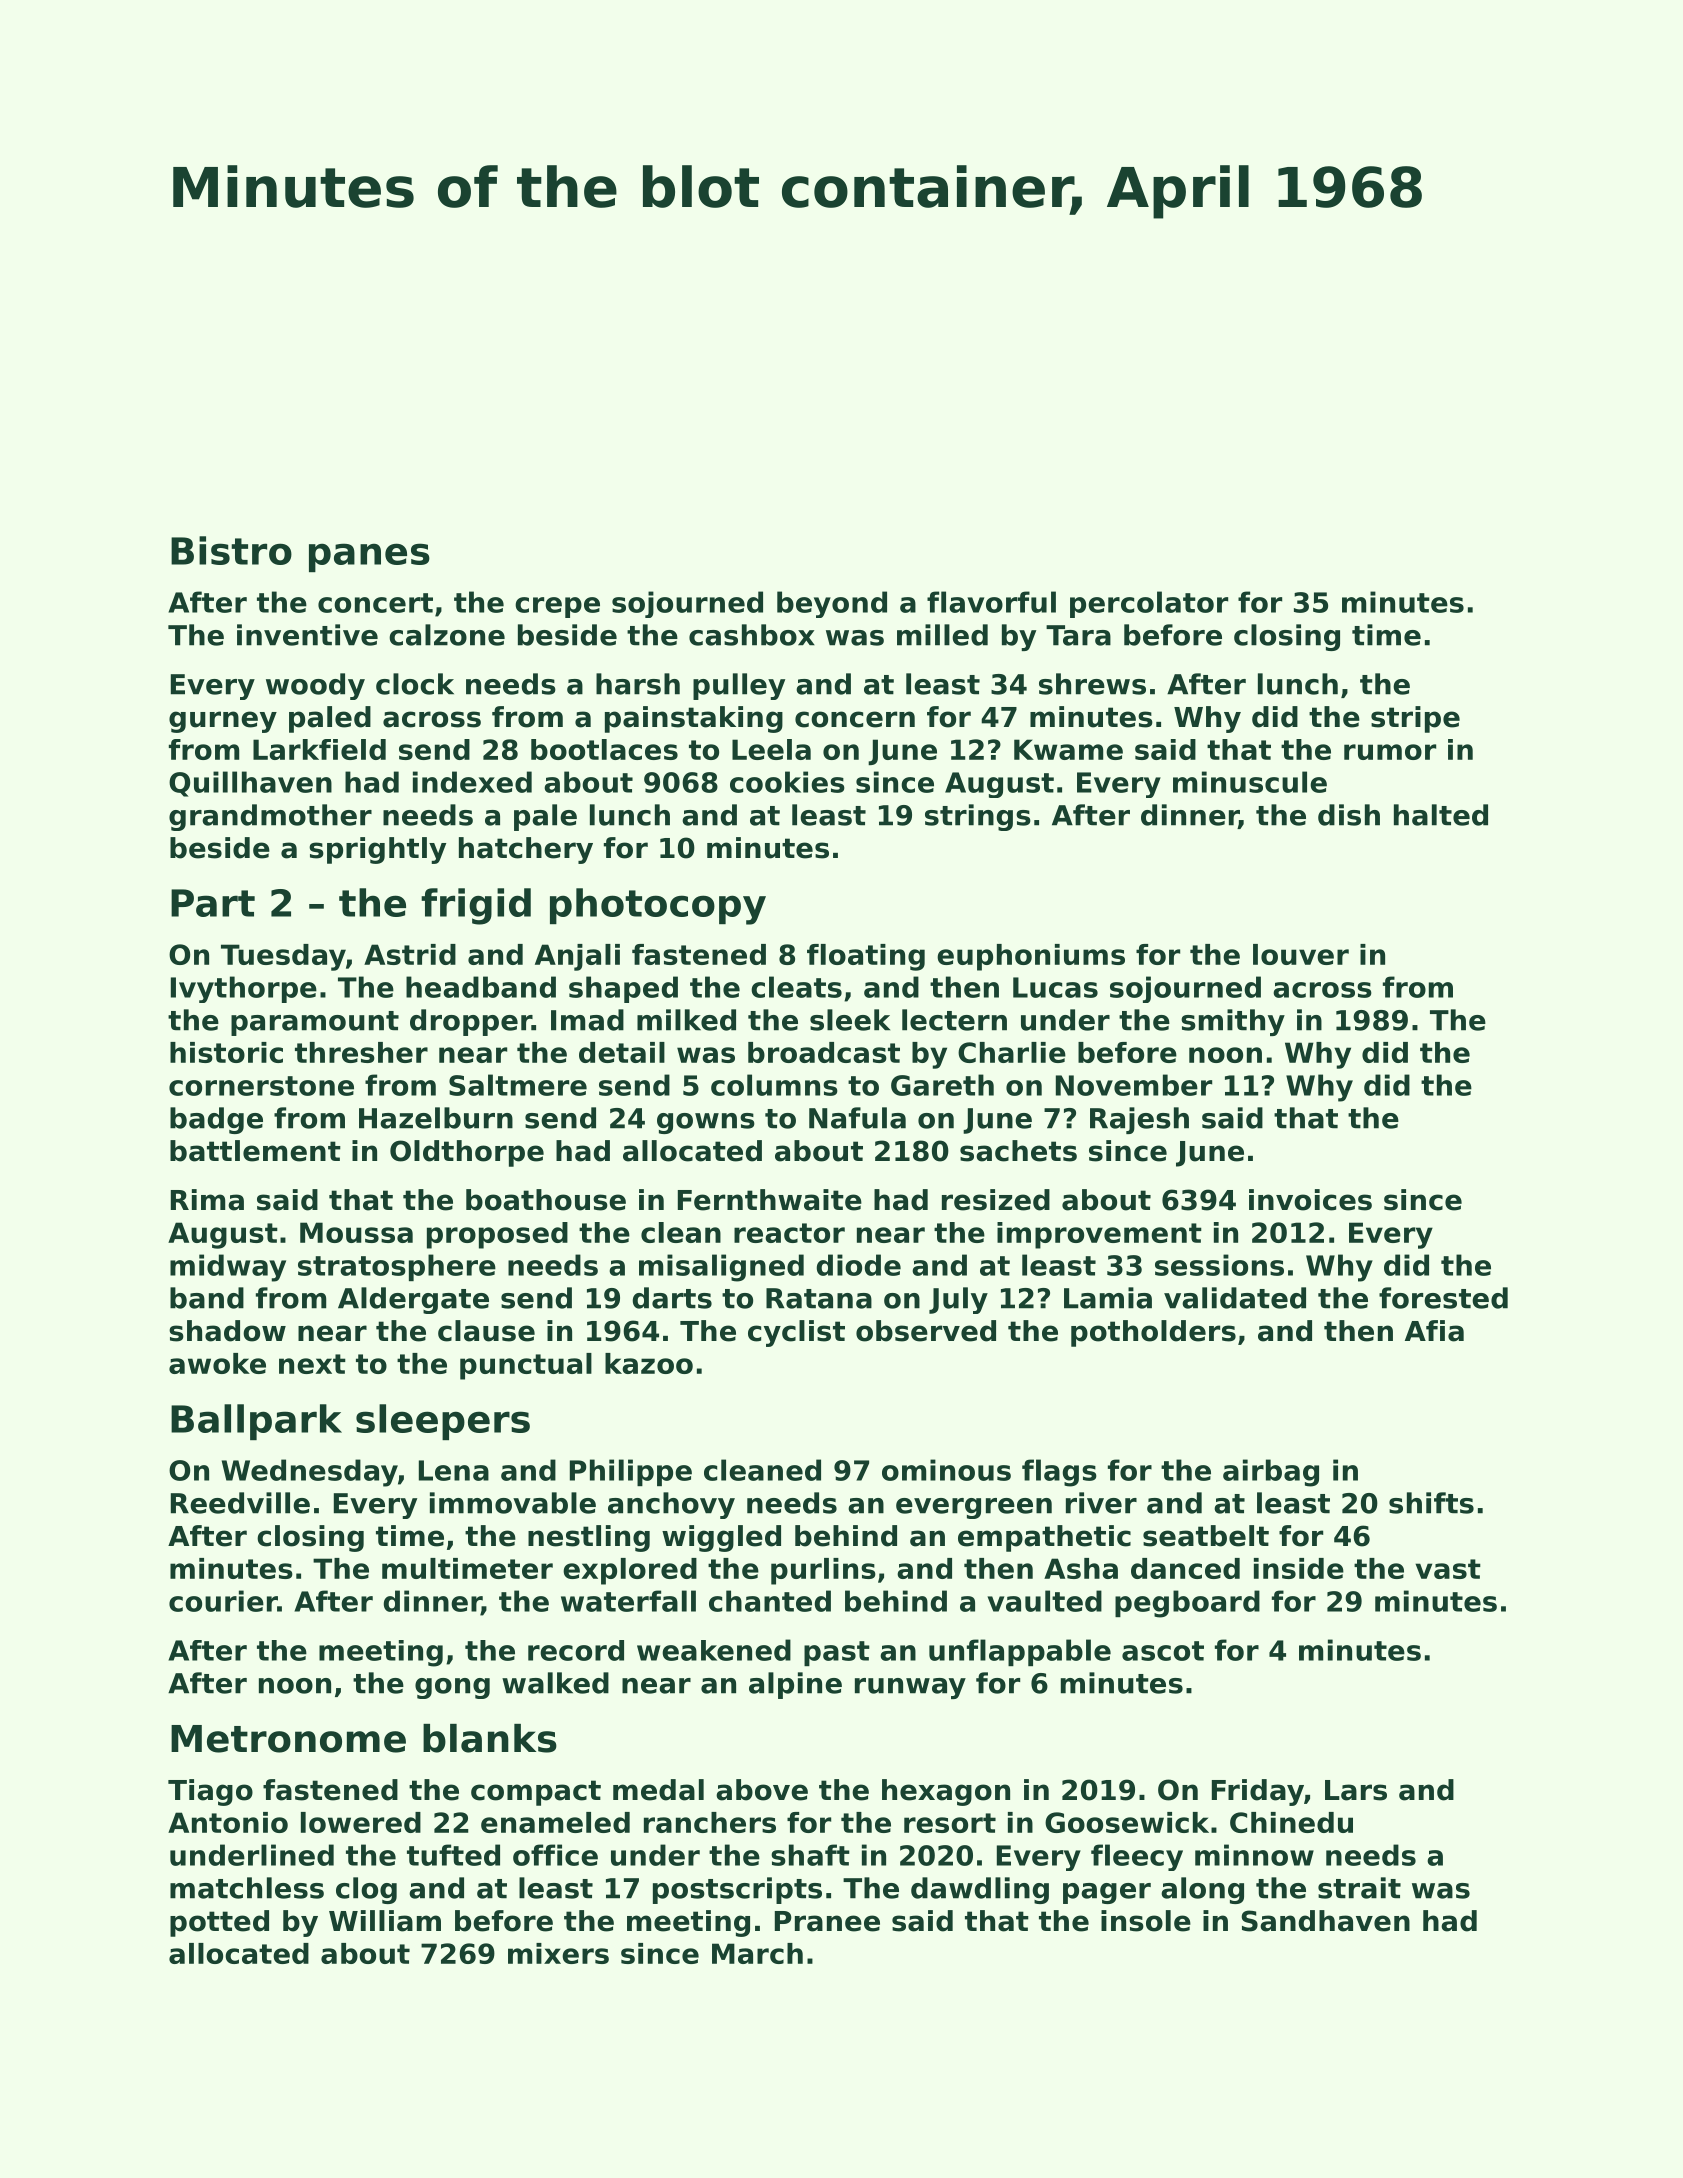  What do you see at coordinates (1448, 1569) in the screenshot?
I see `vast` at bounding box center [1448, 1569].
